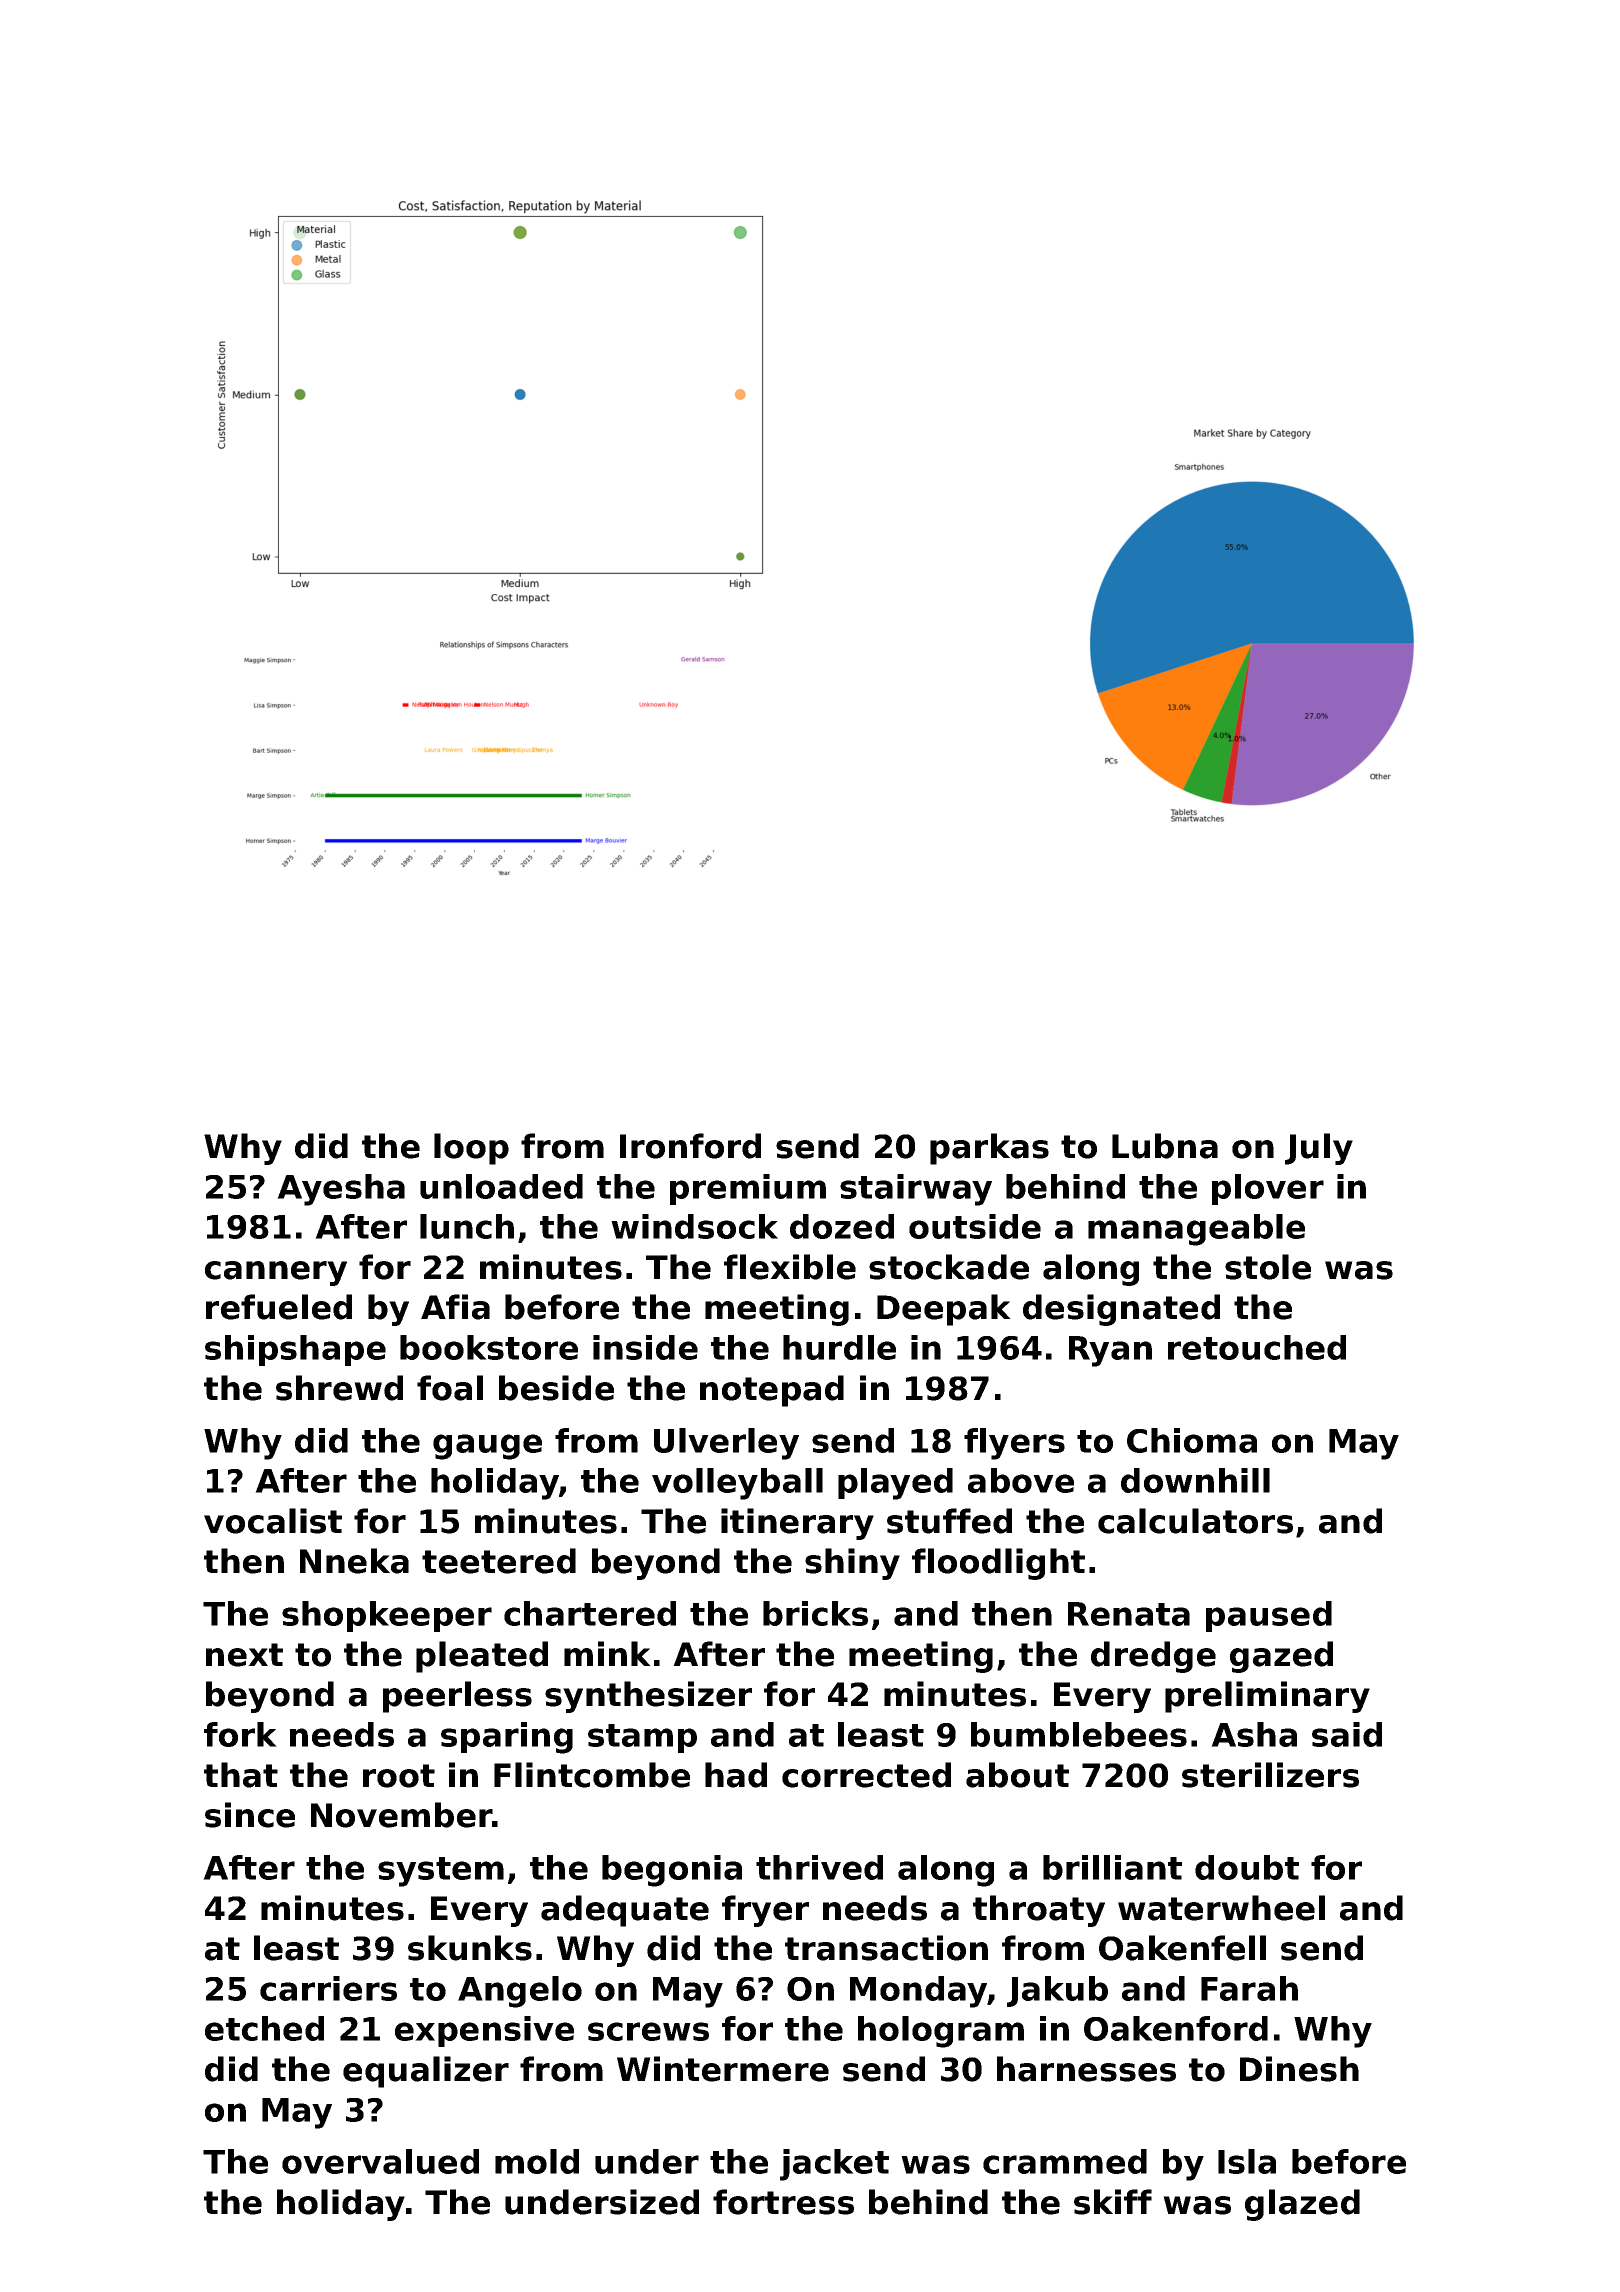 This document has width=1620, height=2292. What do you see at coordinates (1270, 1775) in the document?
I see `sterilizers` at bounding box center [1270, 1775].
